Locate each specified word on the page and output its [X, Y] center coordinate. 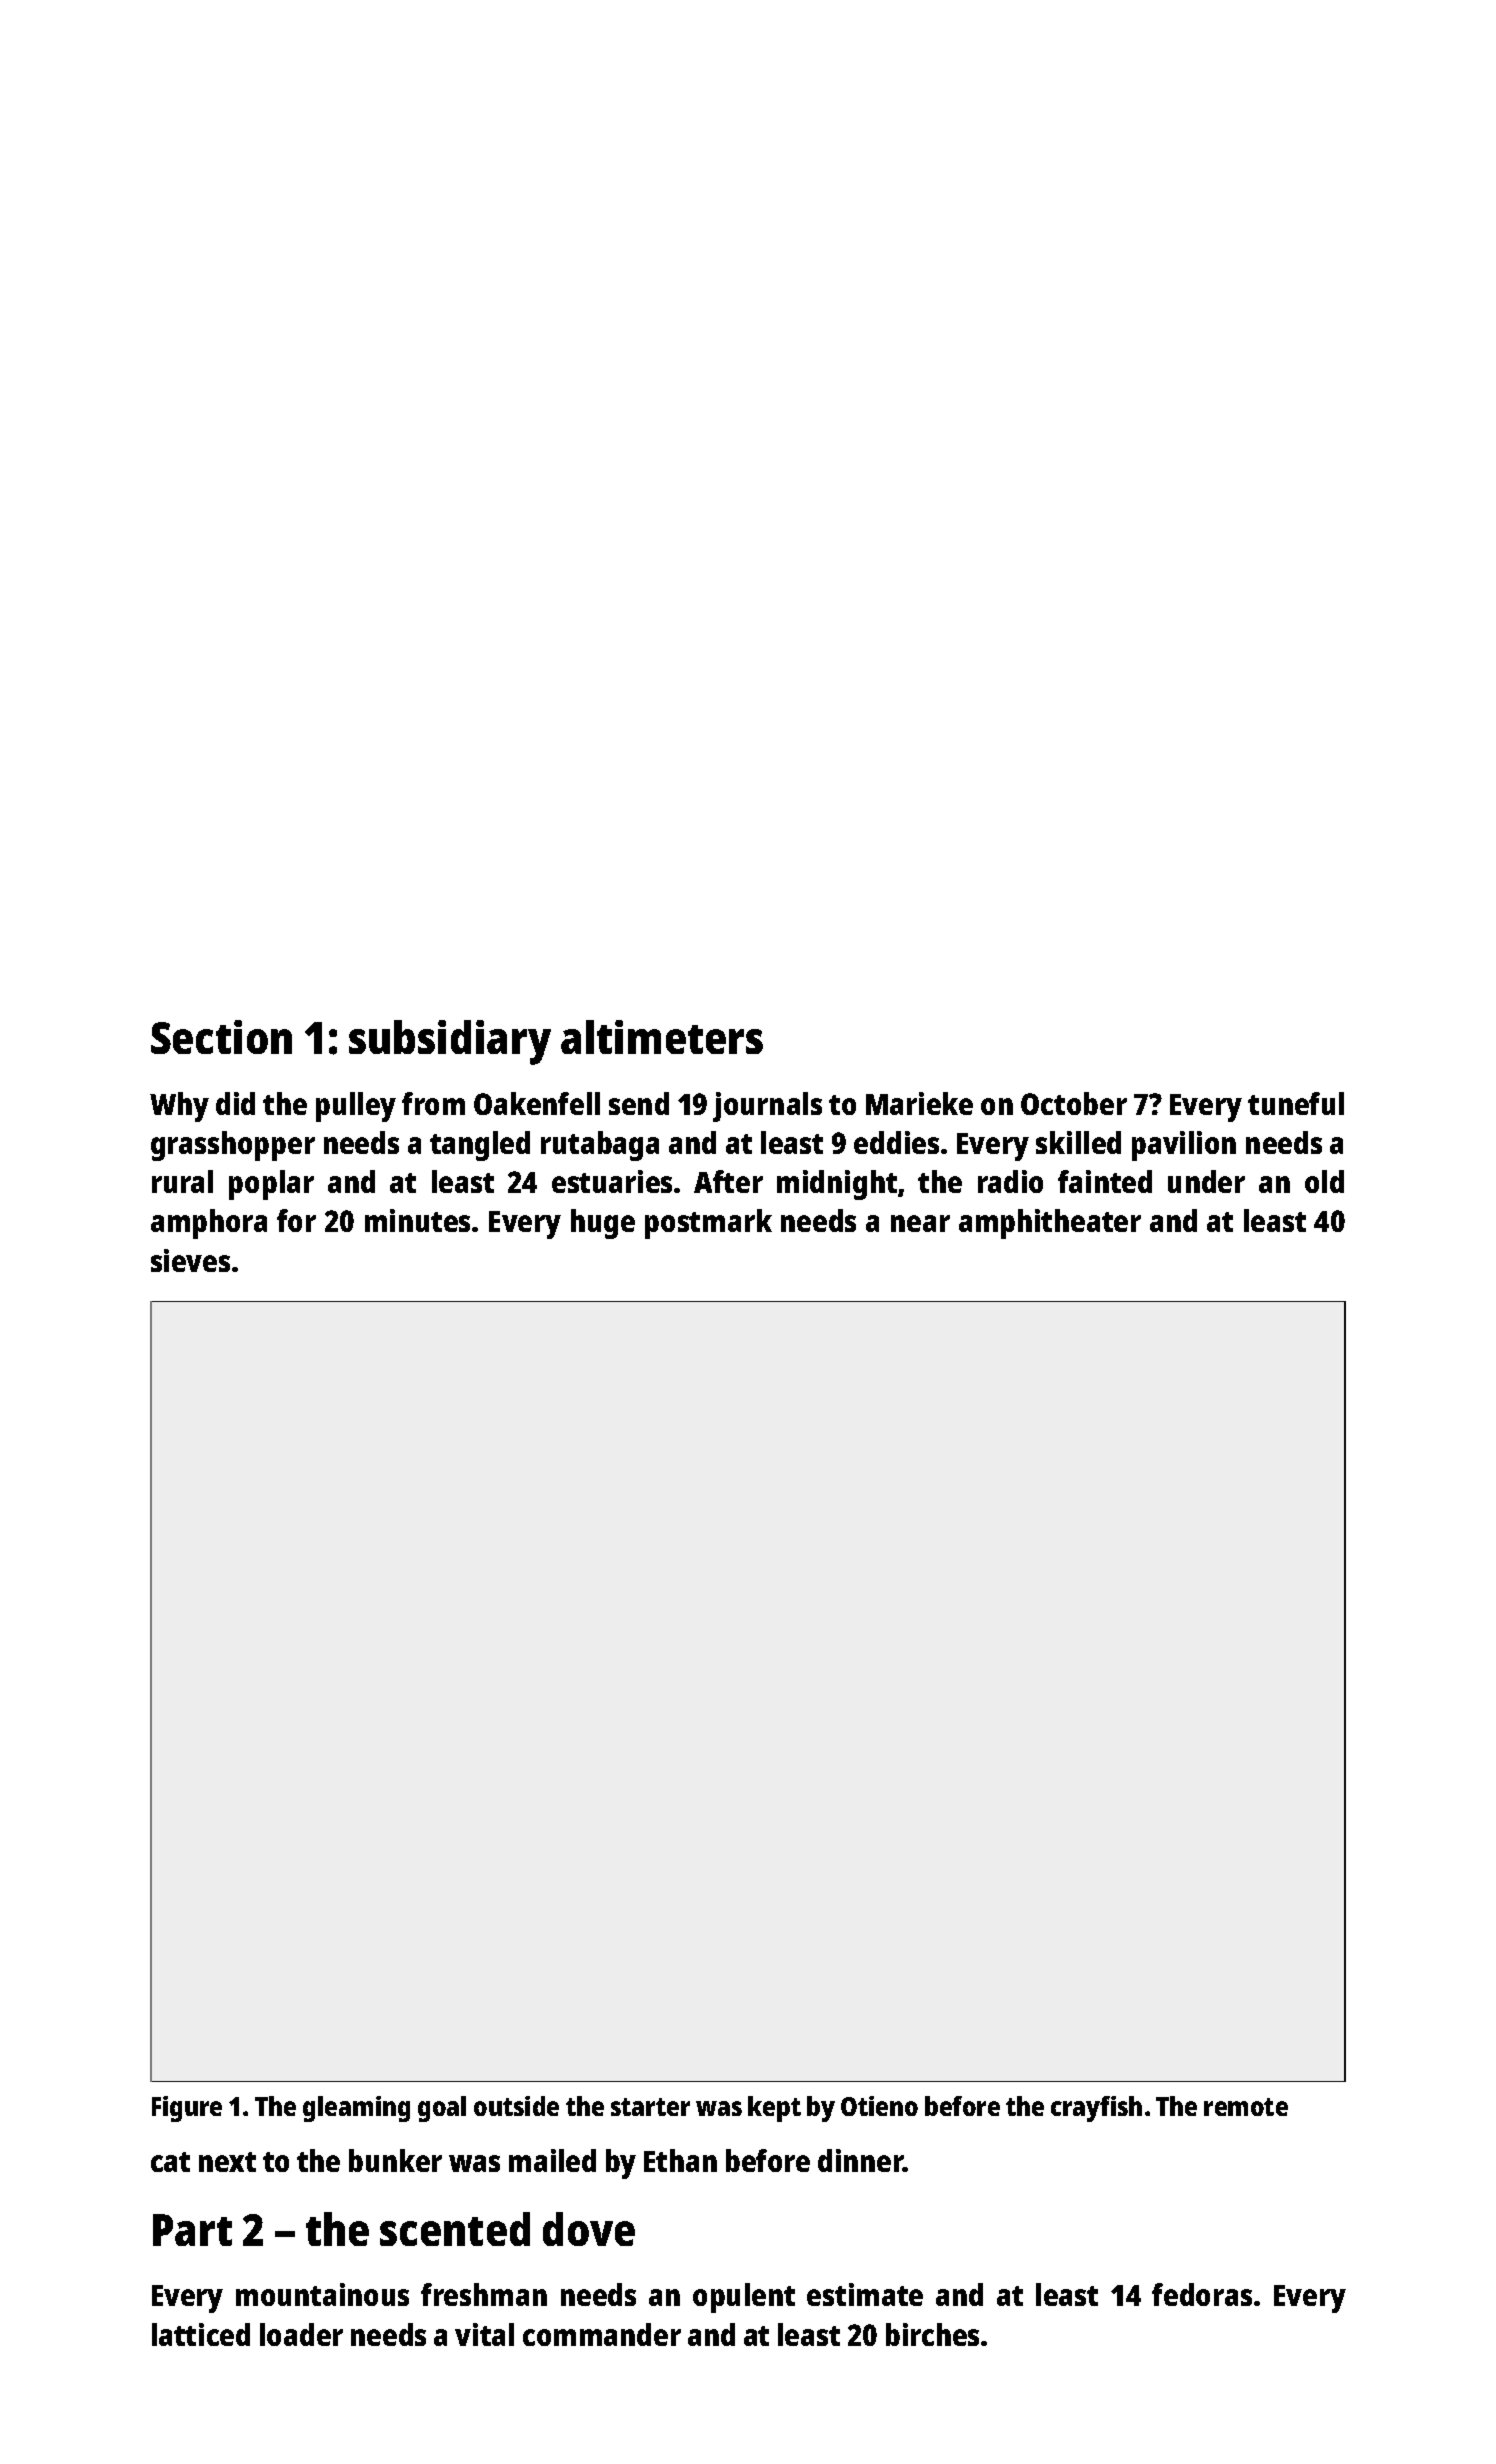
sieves [190, 1260]
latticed [201, 2334]
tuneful [1296, 1103]
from [433, 1103]
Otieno [879, 2106]
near [920, 1223]
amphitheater [1050, 1224]
